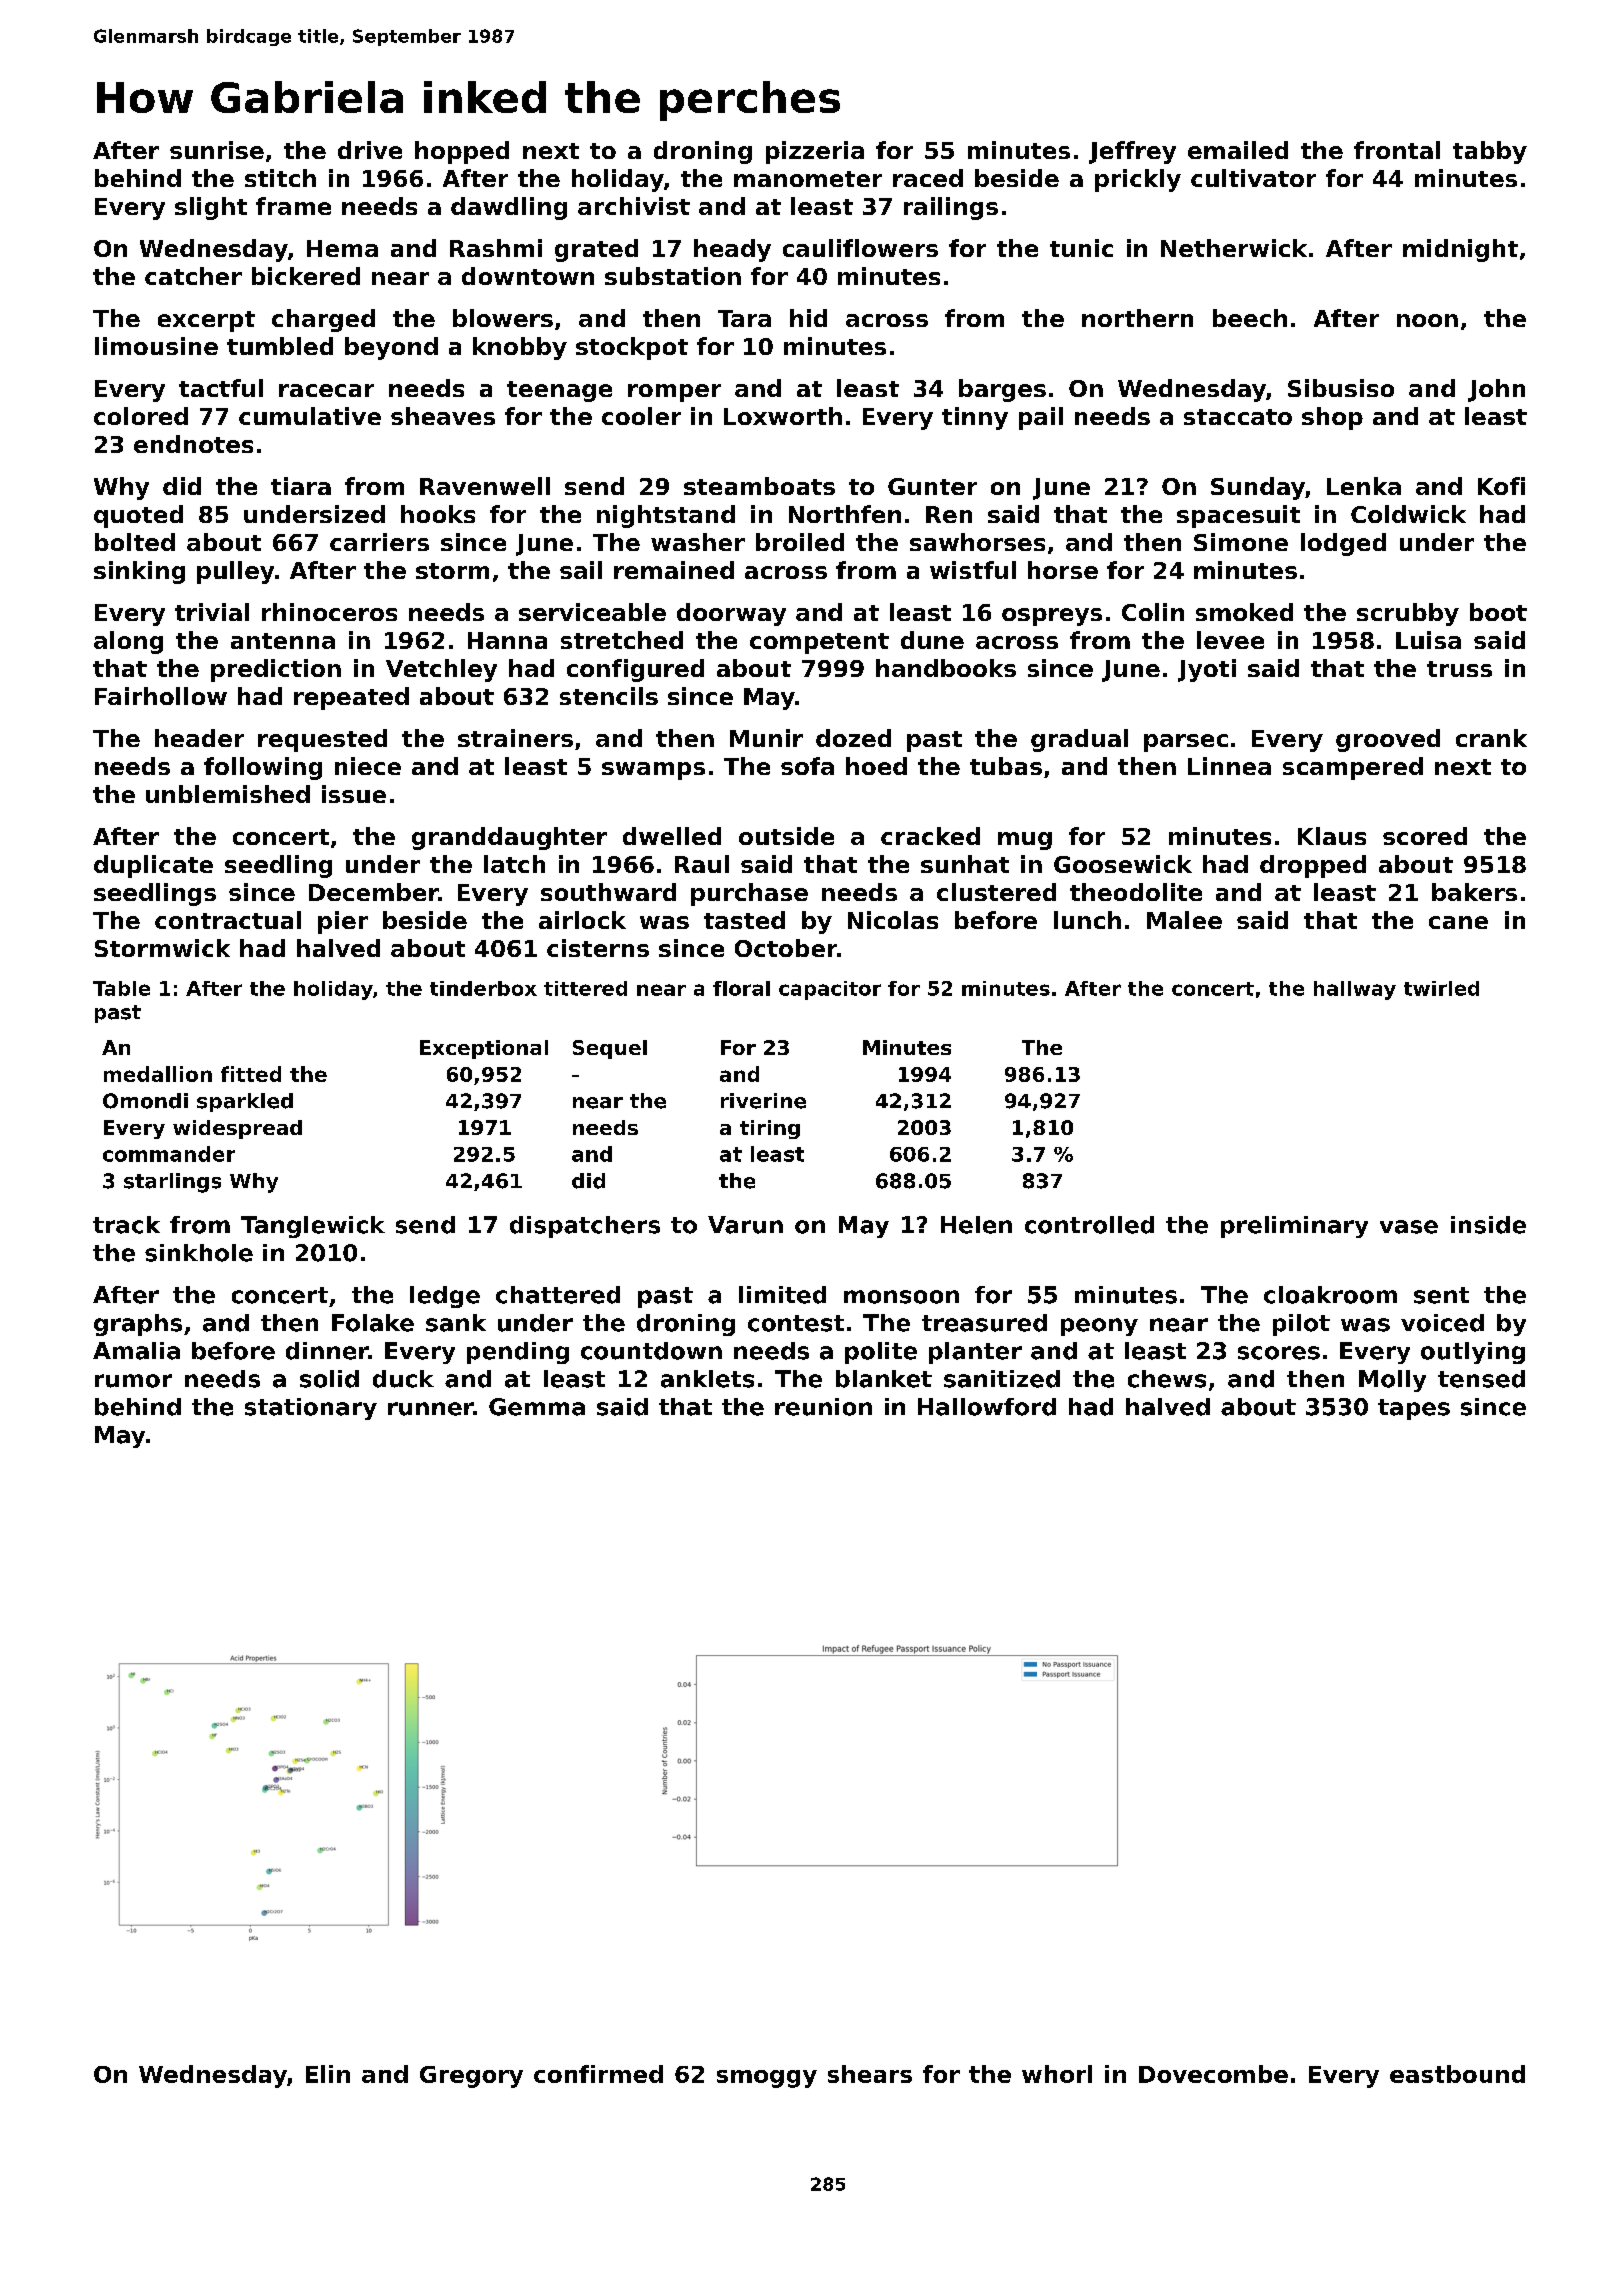  What do you see at coordinates (763, 1101) in the image?
I see `riverine` at bounding box center [763, 1101].
